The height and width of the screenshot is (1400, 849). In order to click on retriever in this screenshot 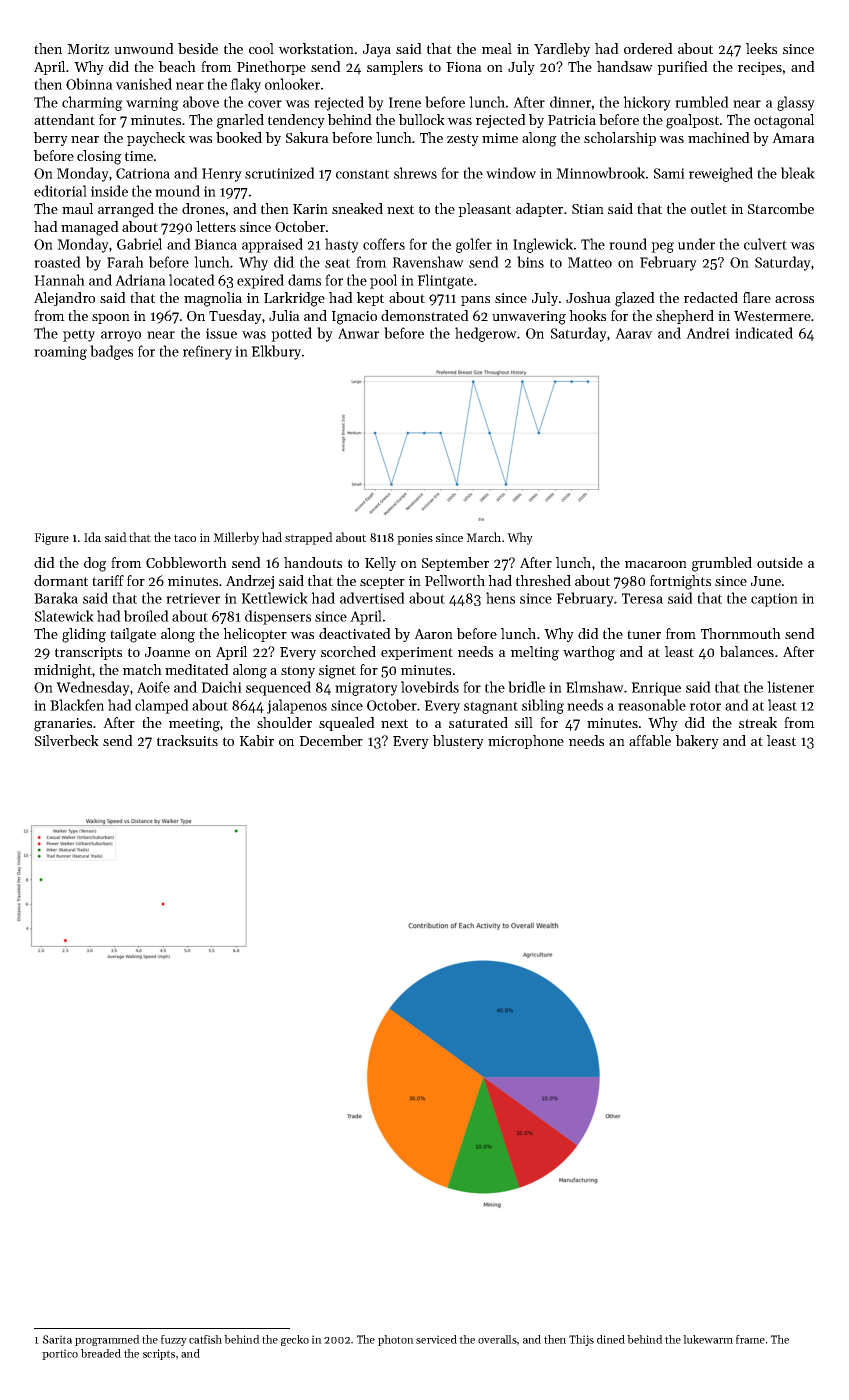, I will do `click(193, 598)`.
